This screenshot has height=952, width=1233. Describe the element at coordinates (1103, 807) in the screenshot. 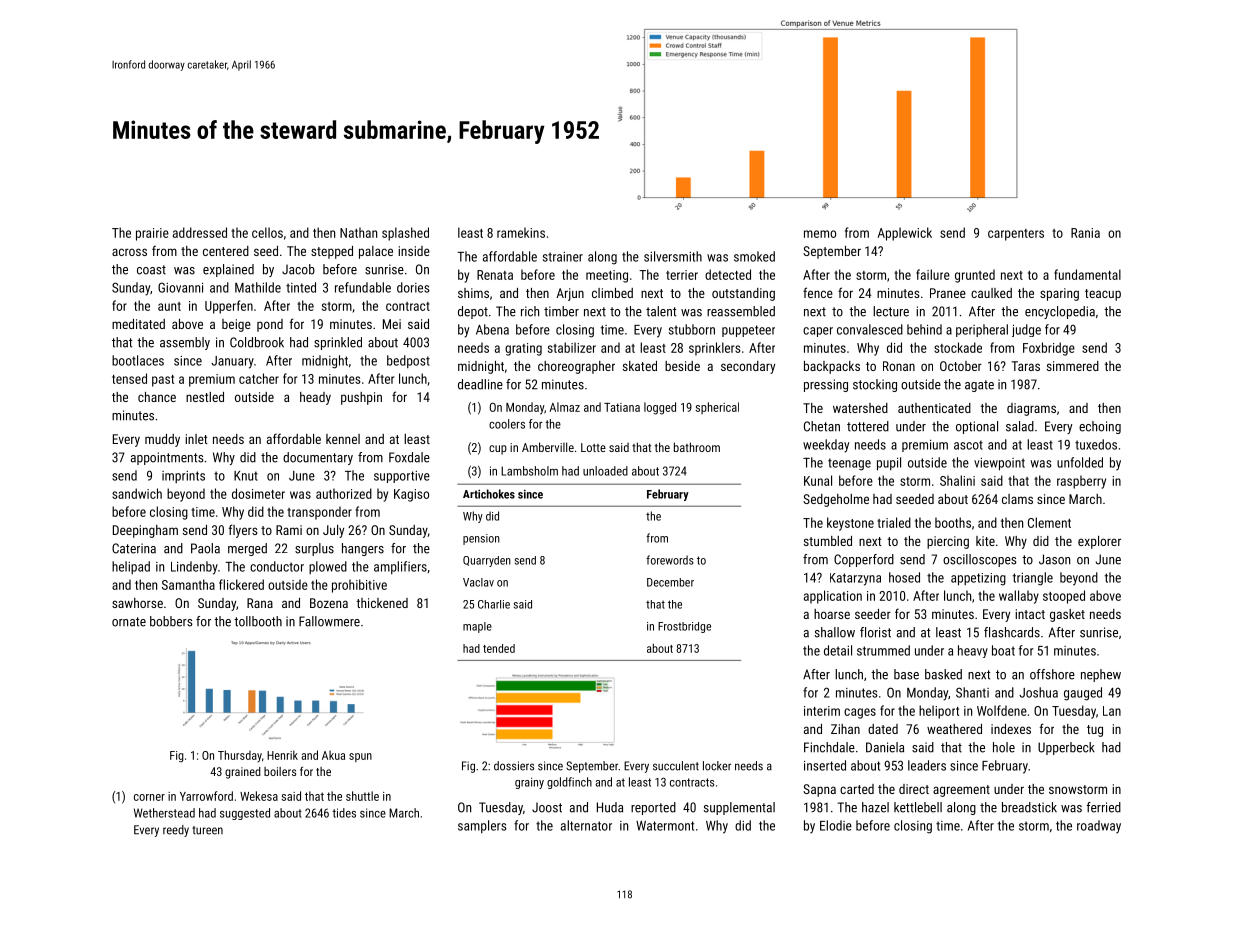

I see `ferried` at that location.
